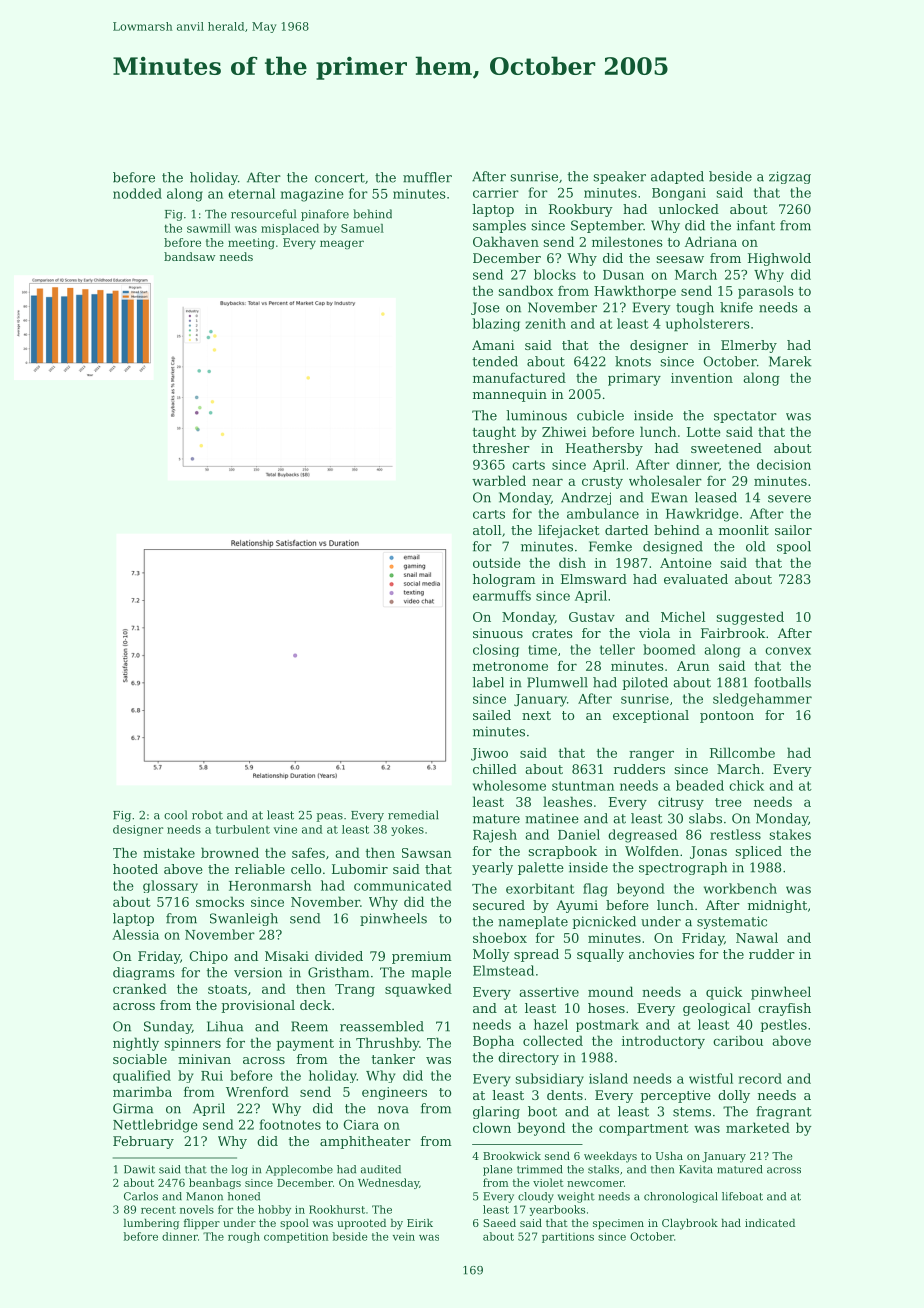 This image has width=924, height=1308. What do you see at coordinates (499, 1223) in the image?
I see `Saeed` at bounding box center [499, 1223].
